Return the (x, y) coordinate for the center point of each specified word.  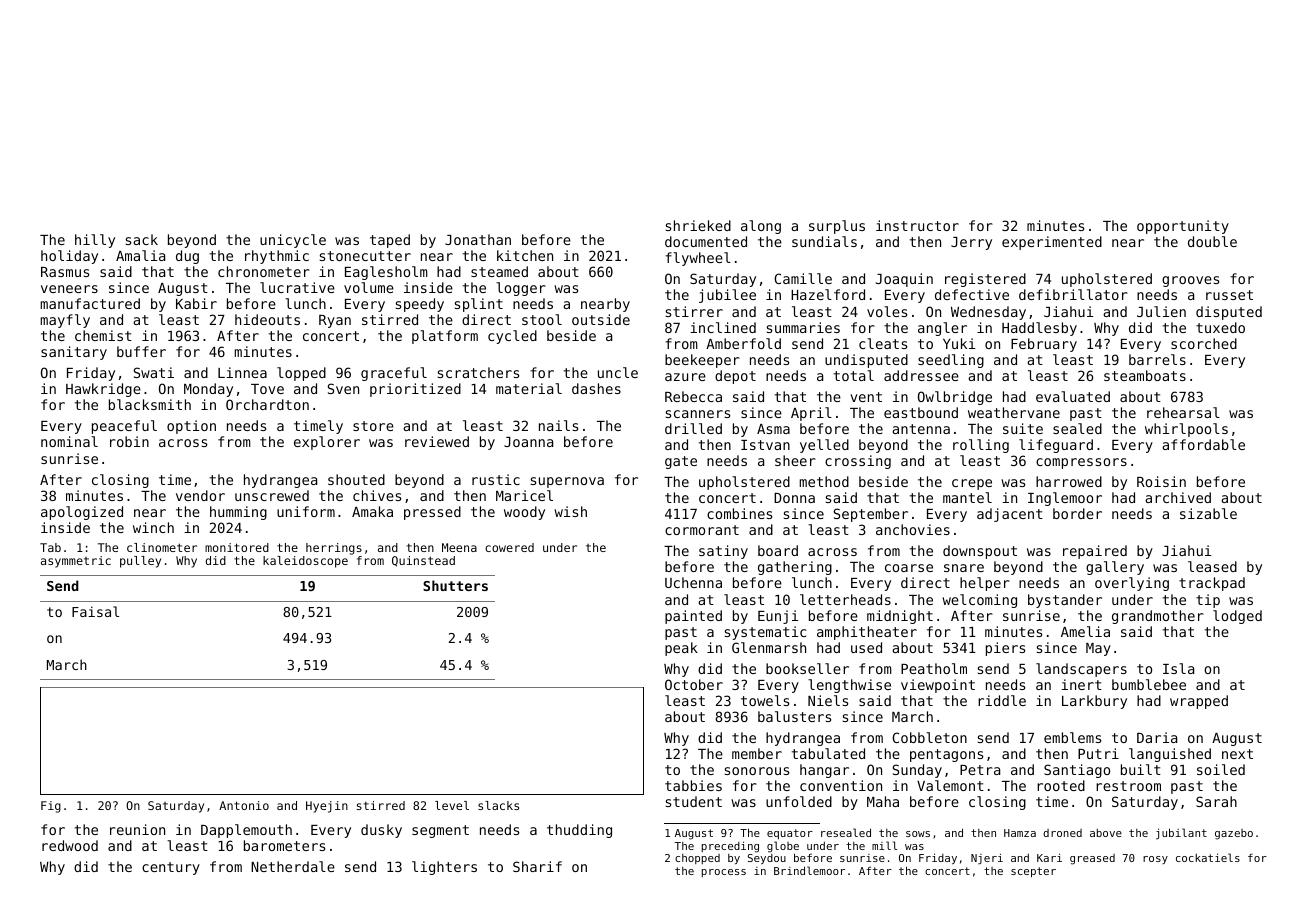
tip (1208, 601)
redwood (70, 845)
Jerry (971, 243)
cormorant (702, 530)
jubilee (727, 296)
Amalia (140, 255)
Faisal (95, 611)
